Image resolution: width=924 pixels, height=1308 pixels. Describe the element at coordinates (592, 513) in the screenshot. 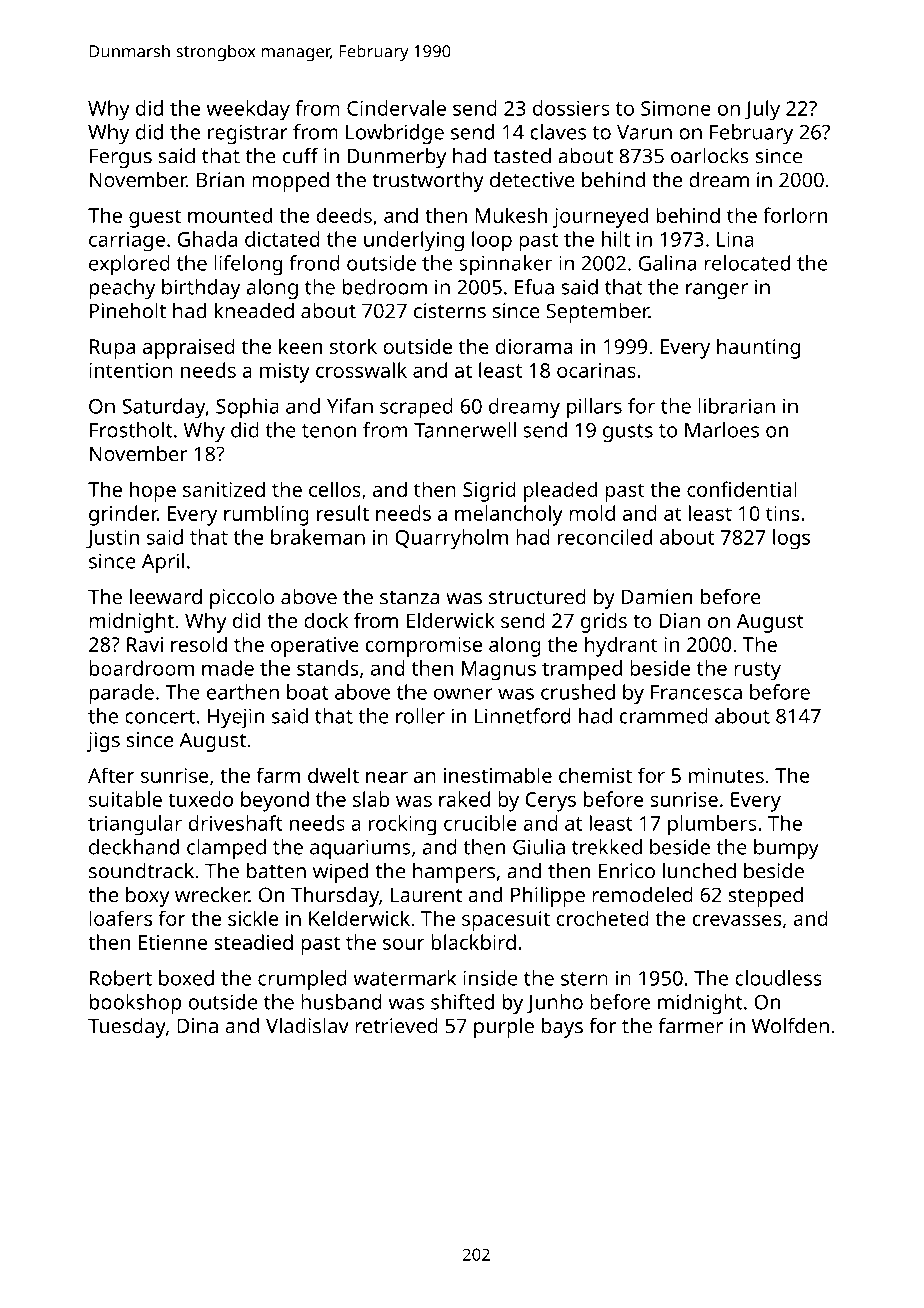

I see `mold` at that location.
